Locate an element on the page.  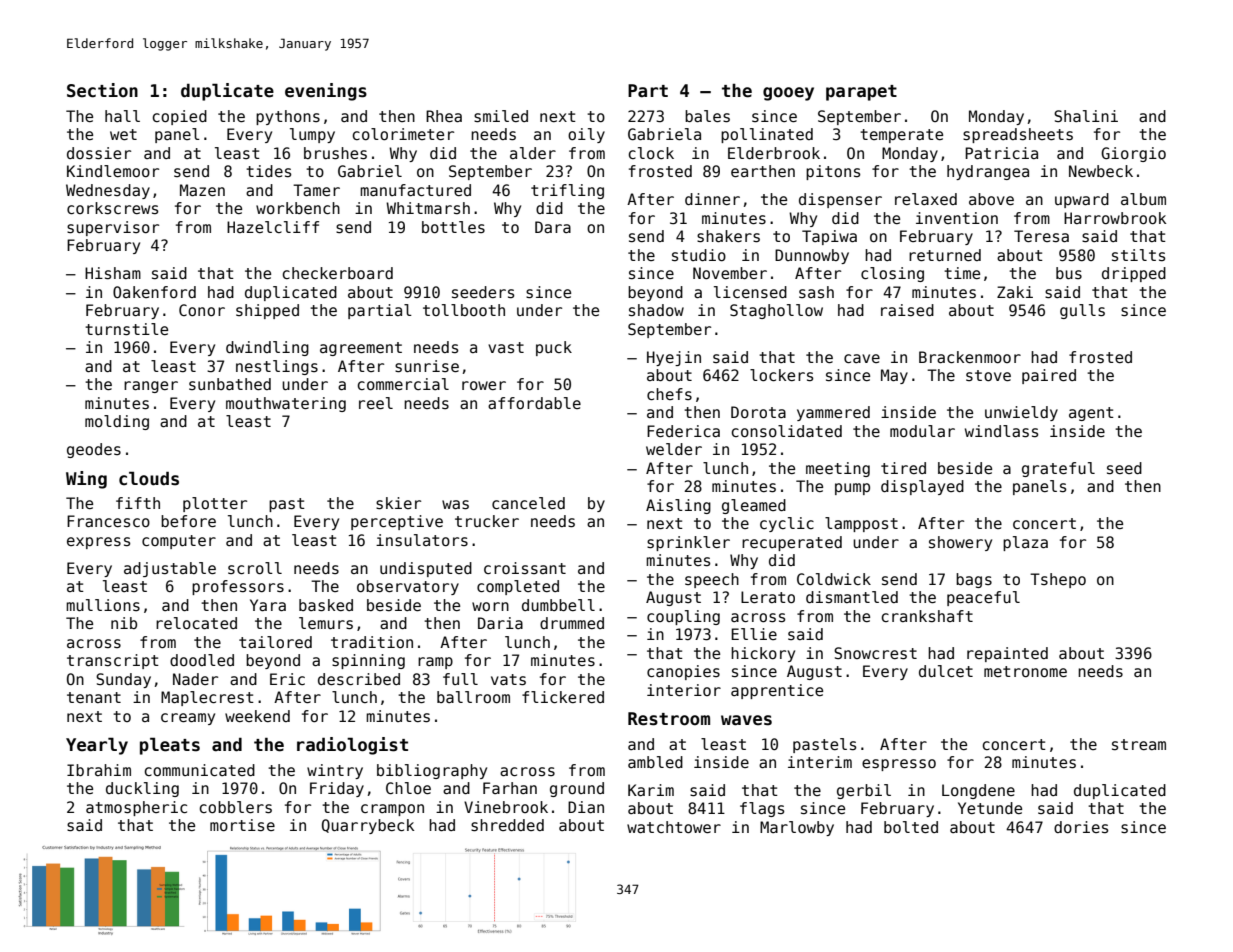
mullions is located at coordinates (103, 605).
